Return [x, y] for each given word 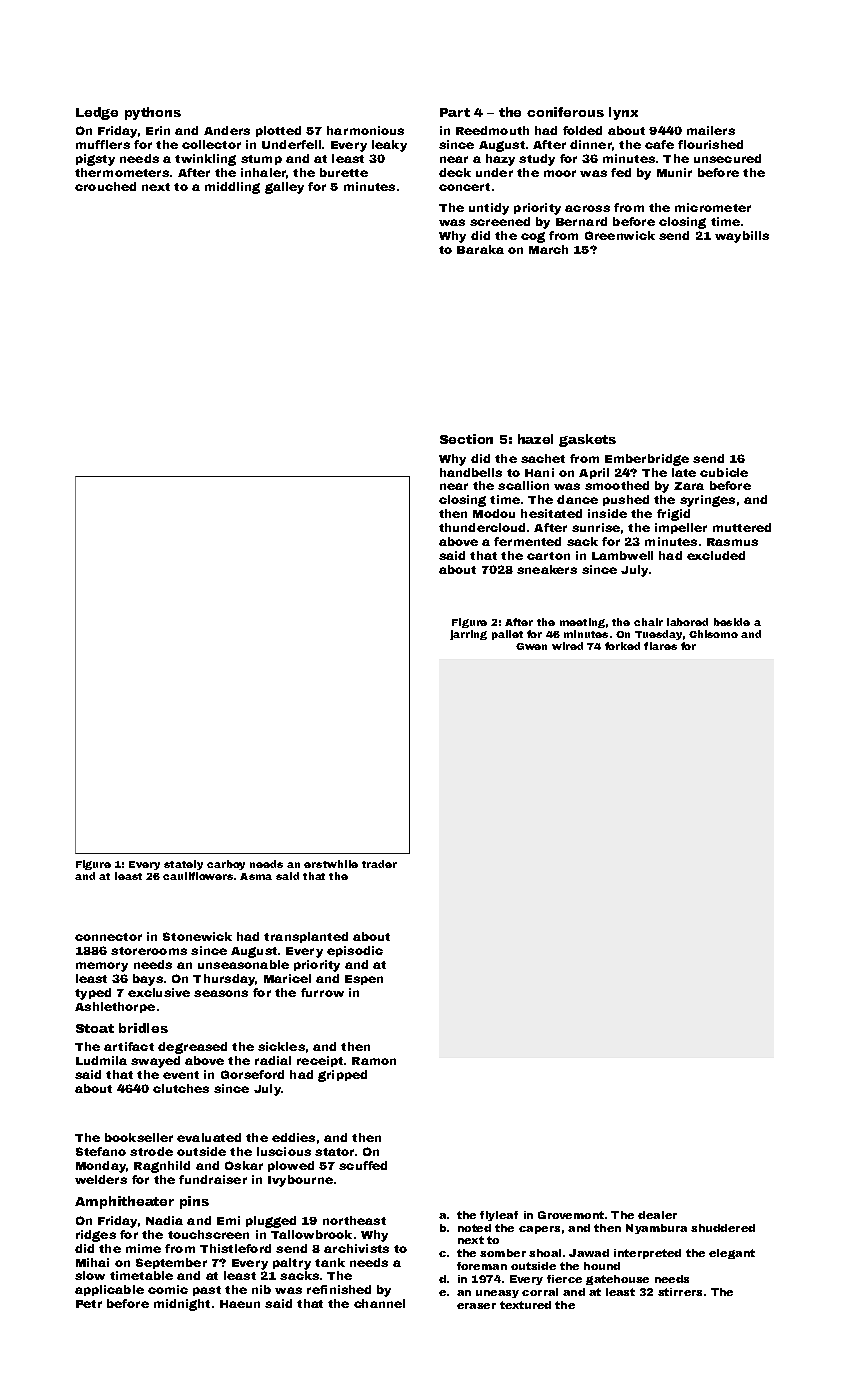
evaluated [209, 1137]
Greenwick [620, 235]
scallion [523, 485]
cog [533, 237]
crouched [105, 186]
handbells [471, 472]
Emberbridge [647, 460]
